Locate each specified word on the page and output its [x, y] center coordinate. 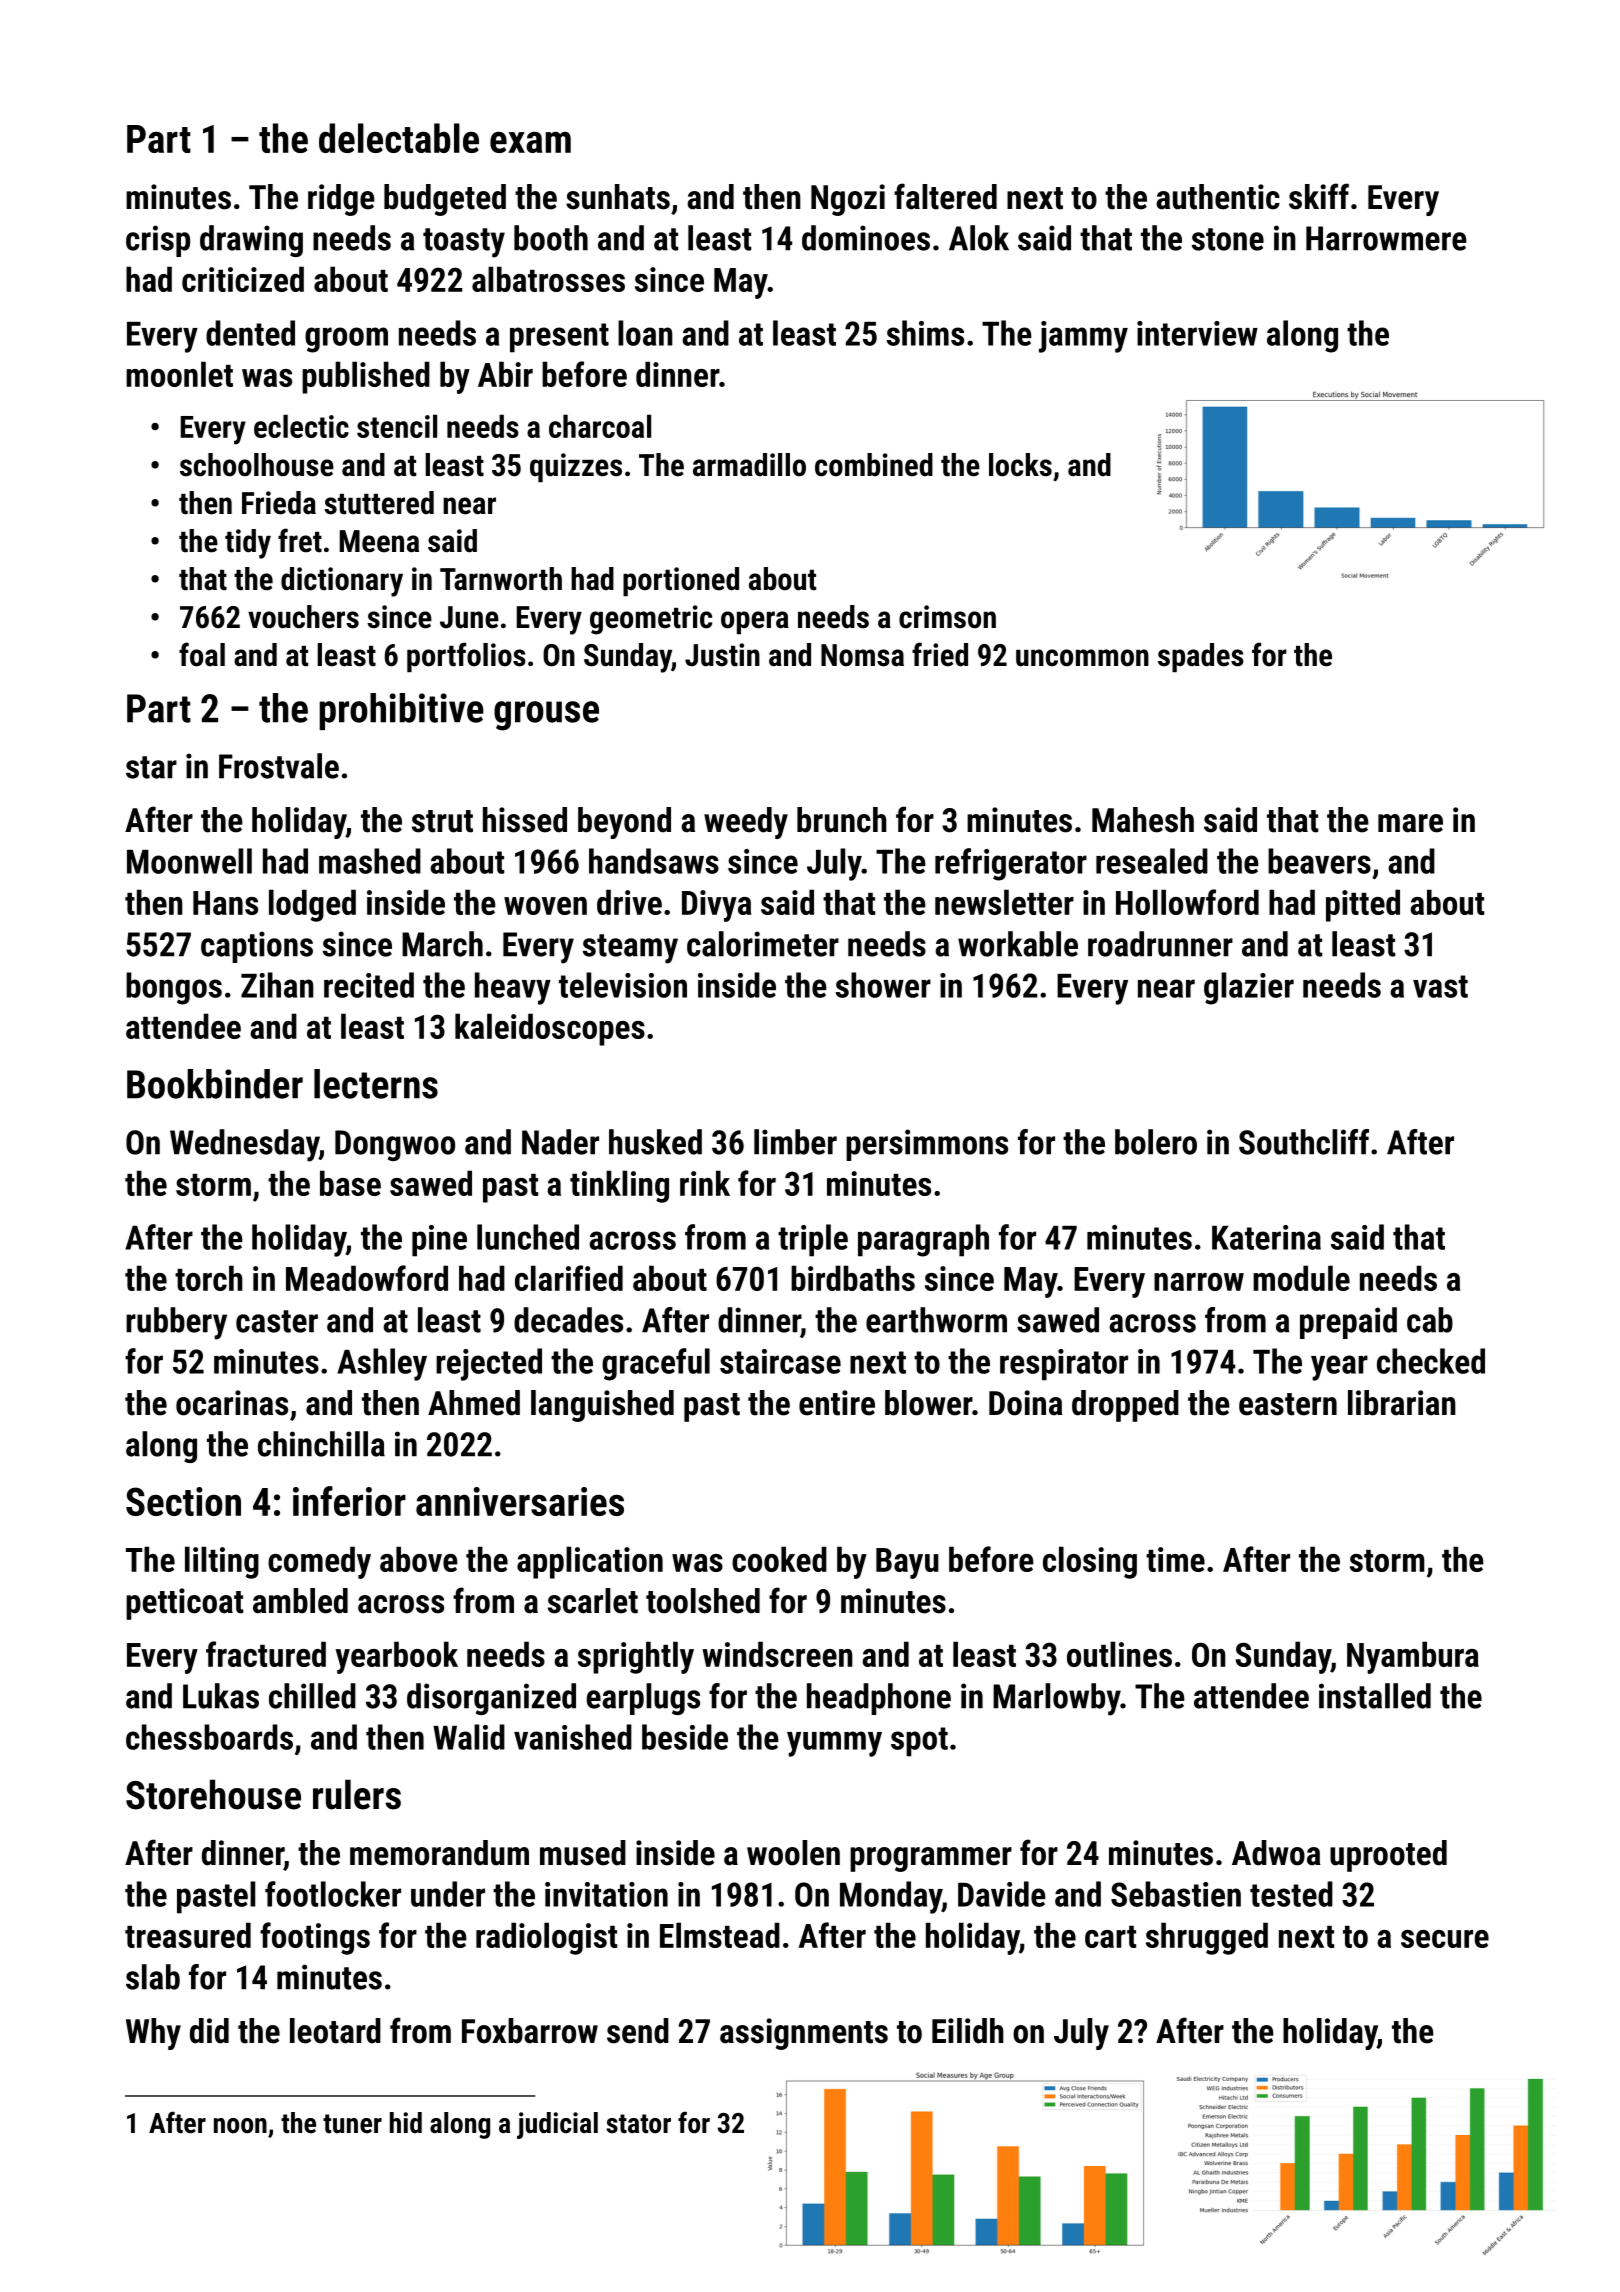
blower [928, 1403]
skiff [1319, 196]
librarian [1402, 1403]
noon [240, 2126]
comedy [319, 1562]
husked [655, 1142]
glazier [1249, 988]
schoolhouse [257, 465]
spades [1201, 657]
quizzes [576, 467]
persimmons [927, 1145]
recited [369, 985]
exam [530, 142]
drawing [251, 241]
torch [209, 1278]
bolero [1156, 1142]
